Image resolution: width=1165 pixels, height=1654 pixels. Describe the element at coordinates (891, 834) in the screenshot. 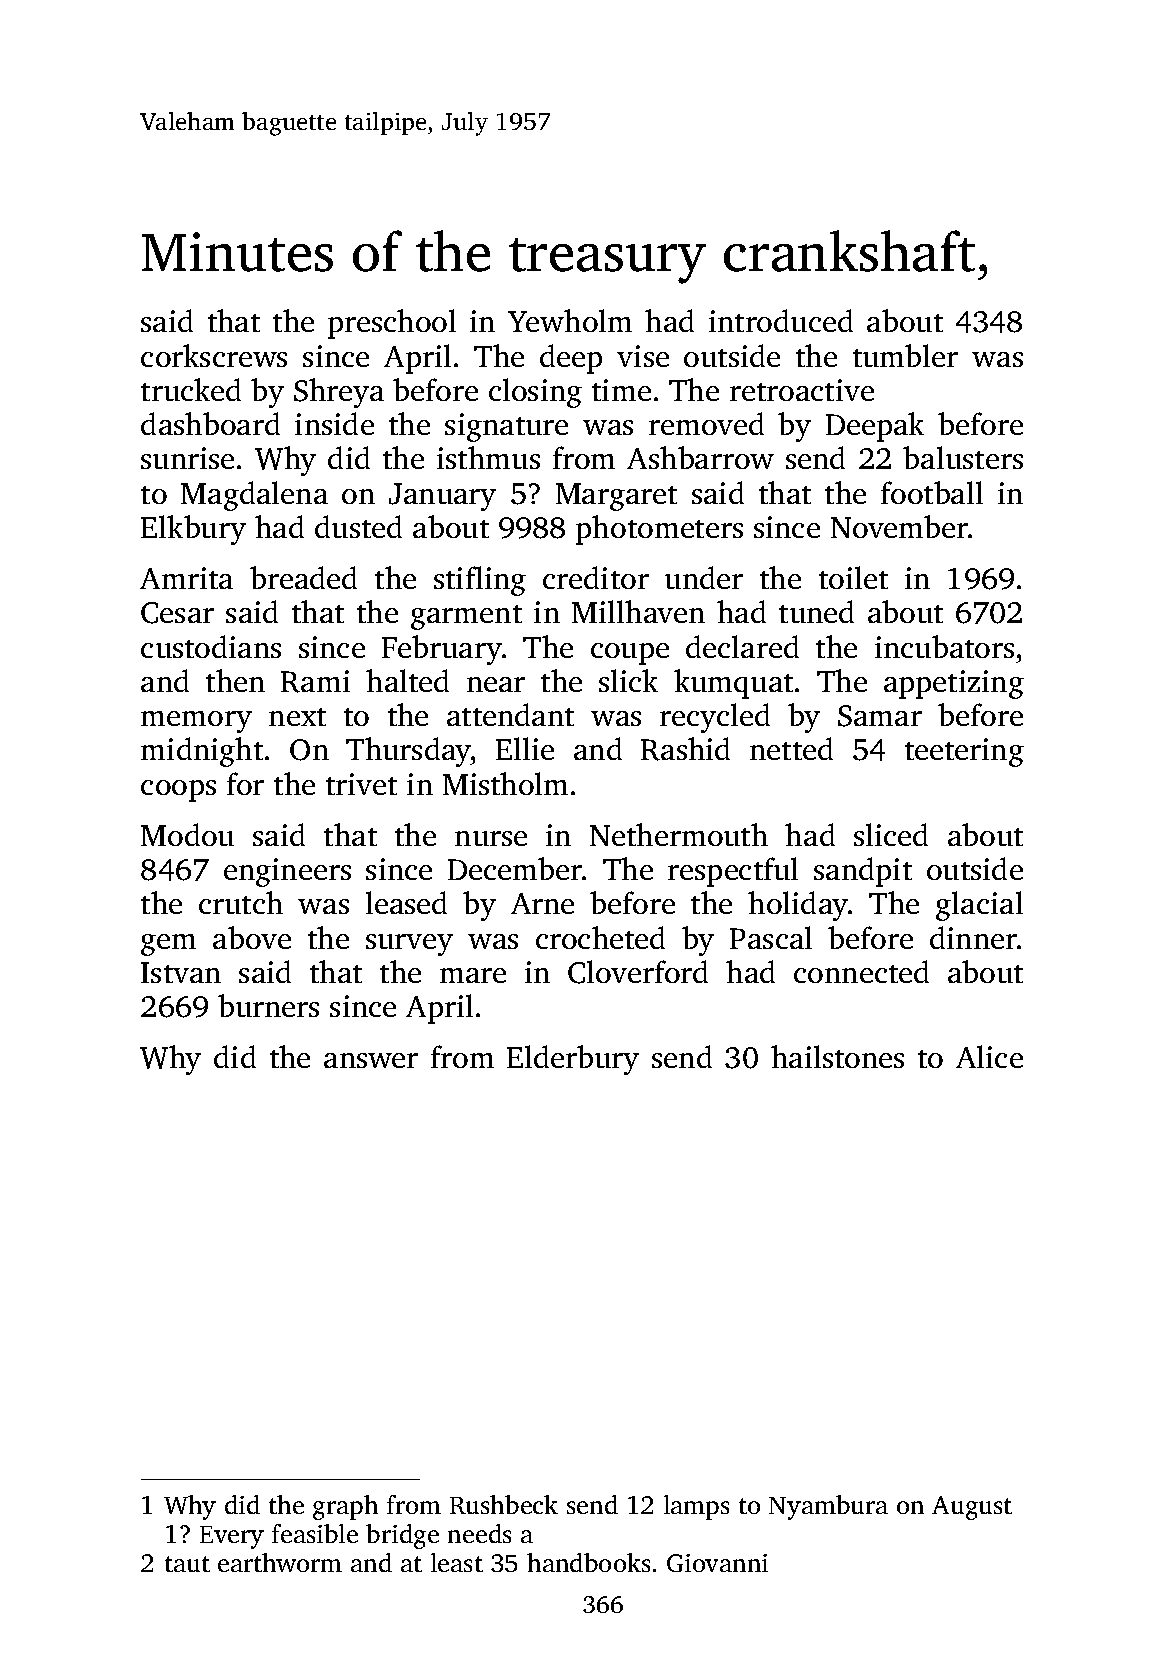

I see `sliced` at that location.
